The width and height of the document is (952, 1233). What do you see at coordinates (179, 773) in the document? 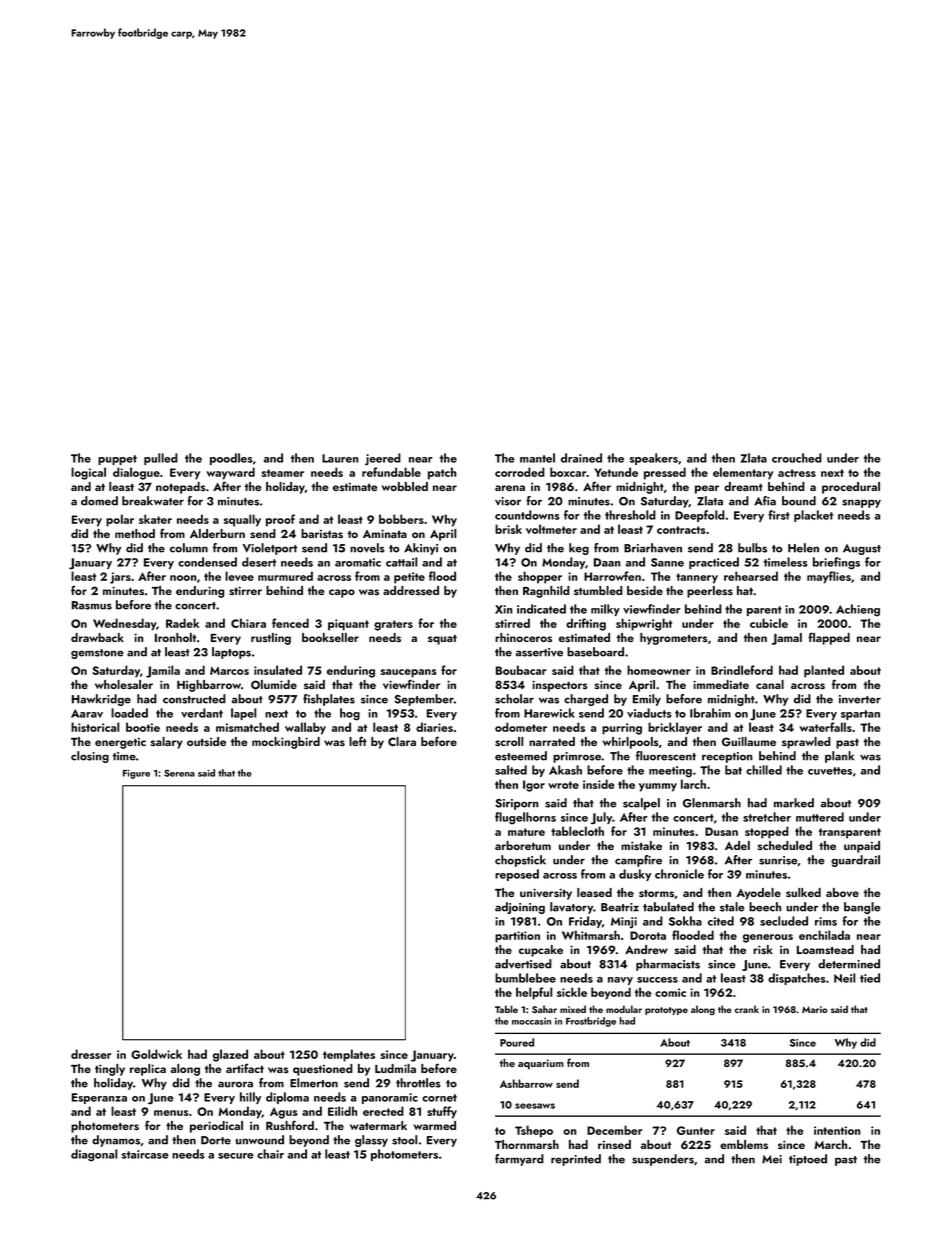
I see `Serena` at bounding box center [179, 773].
